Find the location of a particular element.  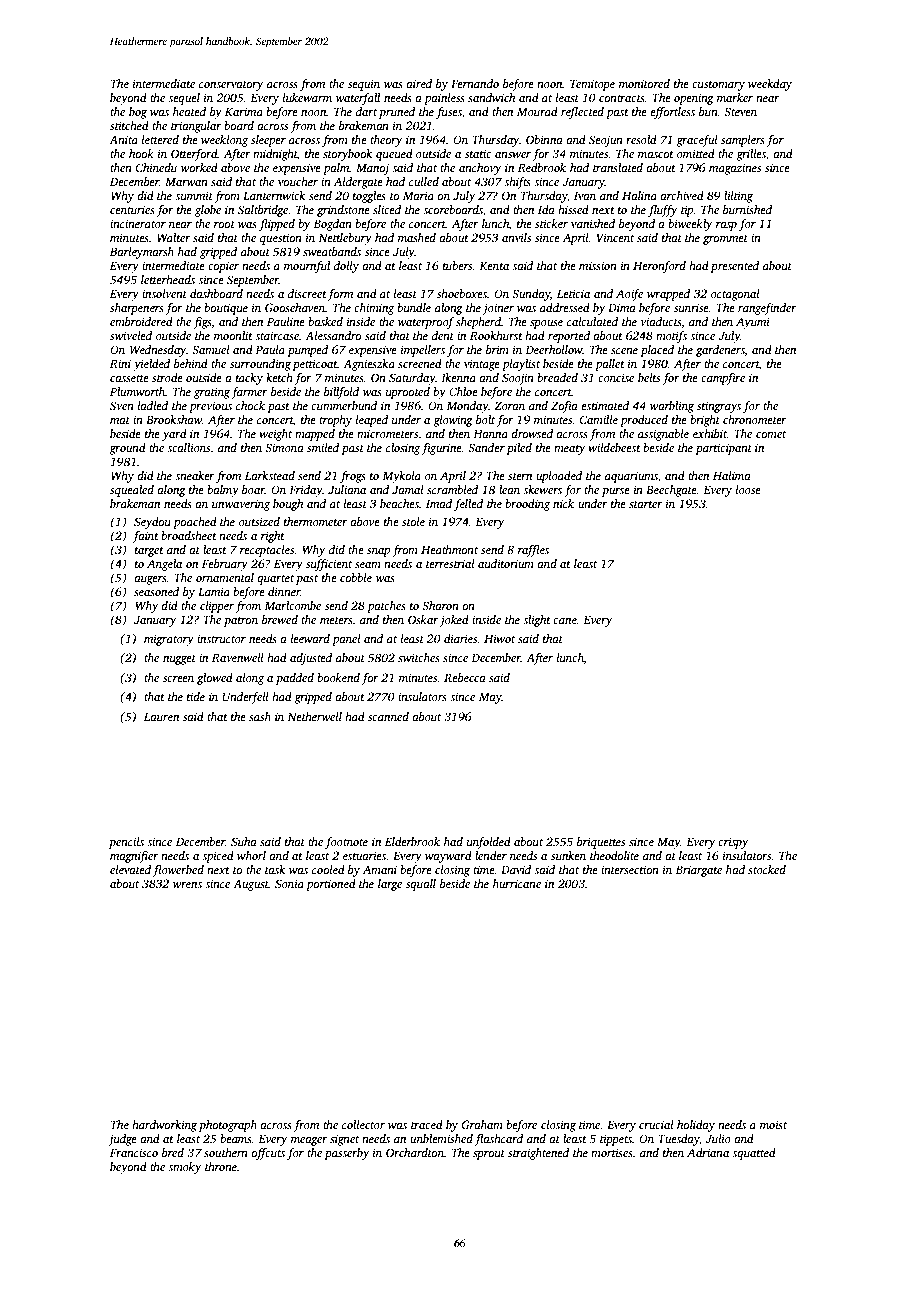

figurine is located at coordinates (442, 449).
